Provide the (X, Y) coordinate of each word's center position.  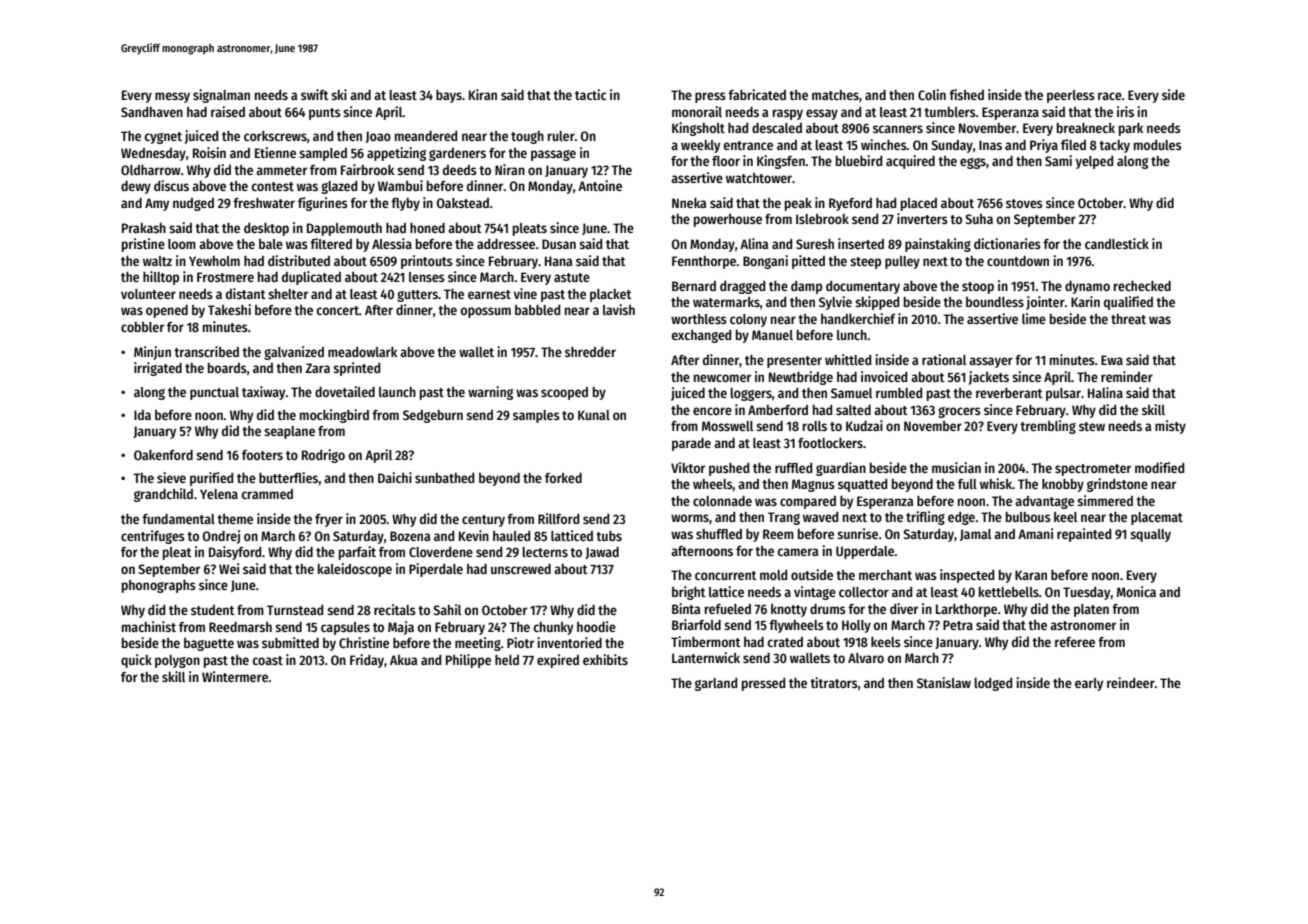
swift (315, 94)
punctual (214, 393)
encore (712, 411)
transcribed (206, 351)
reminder (1127, 376)
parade (691, 444)
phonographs (159, 586)
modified (1159, 467)
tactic (591, 94)
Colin (932, 94)
